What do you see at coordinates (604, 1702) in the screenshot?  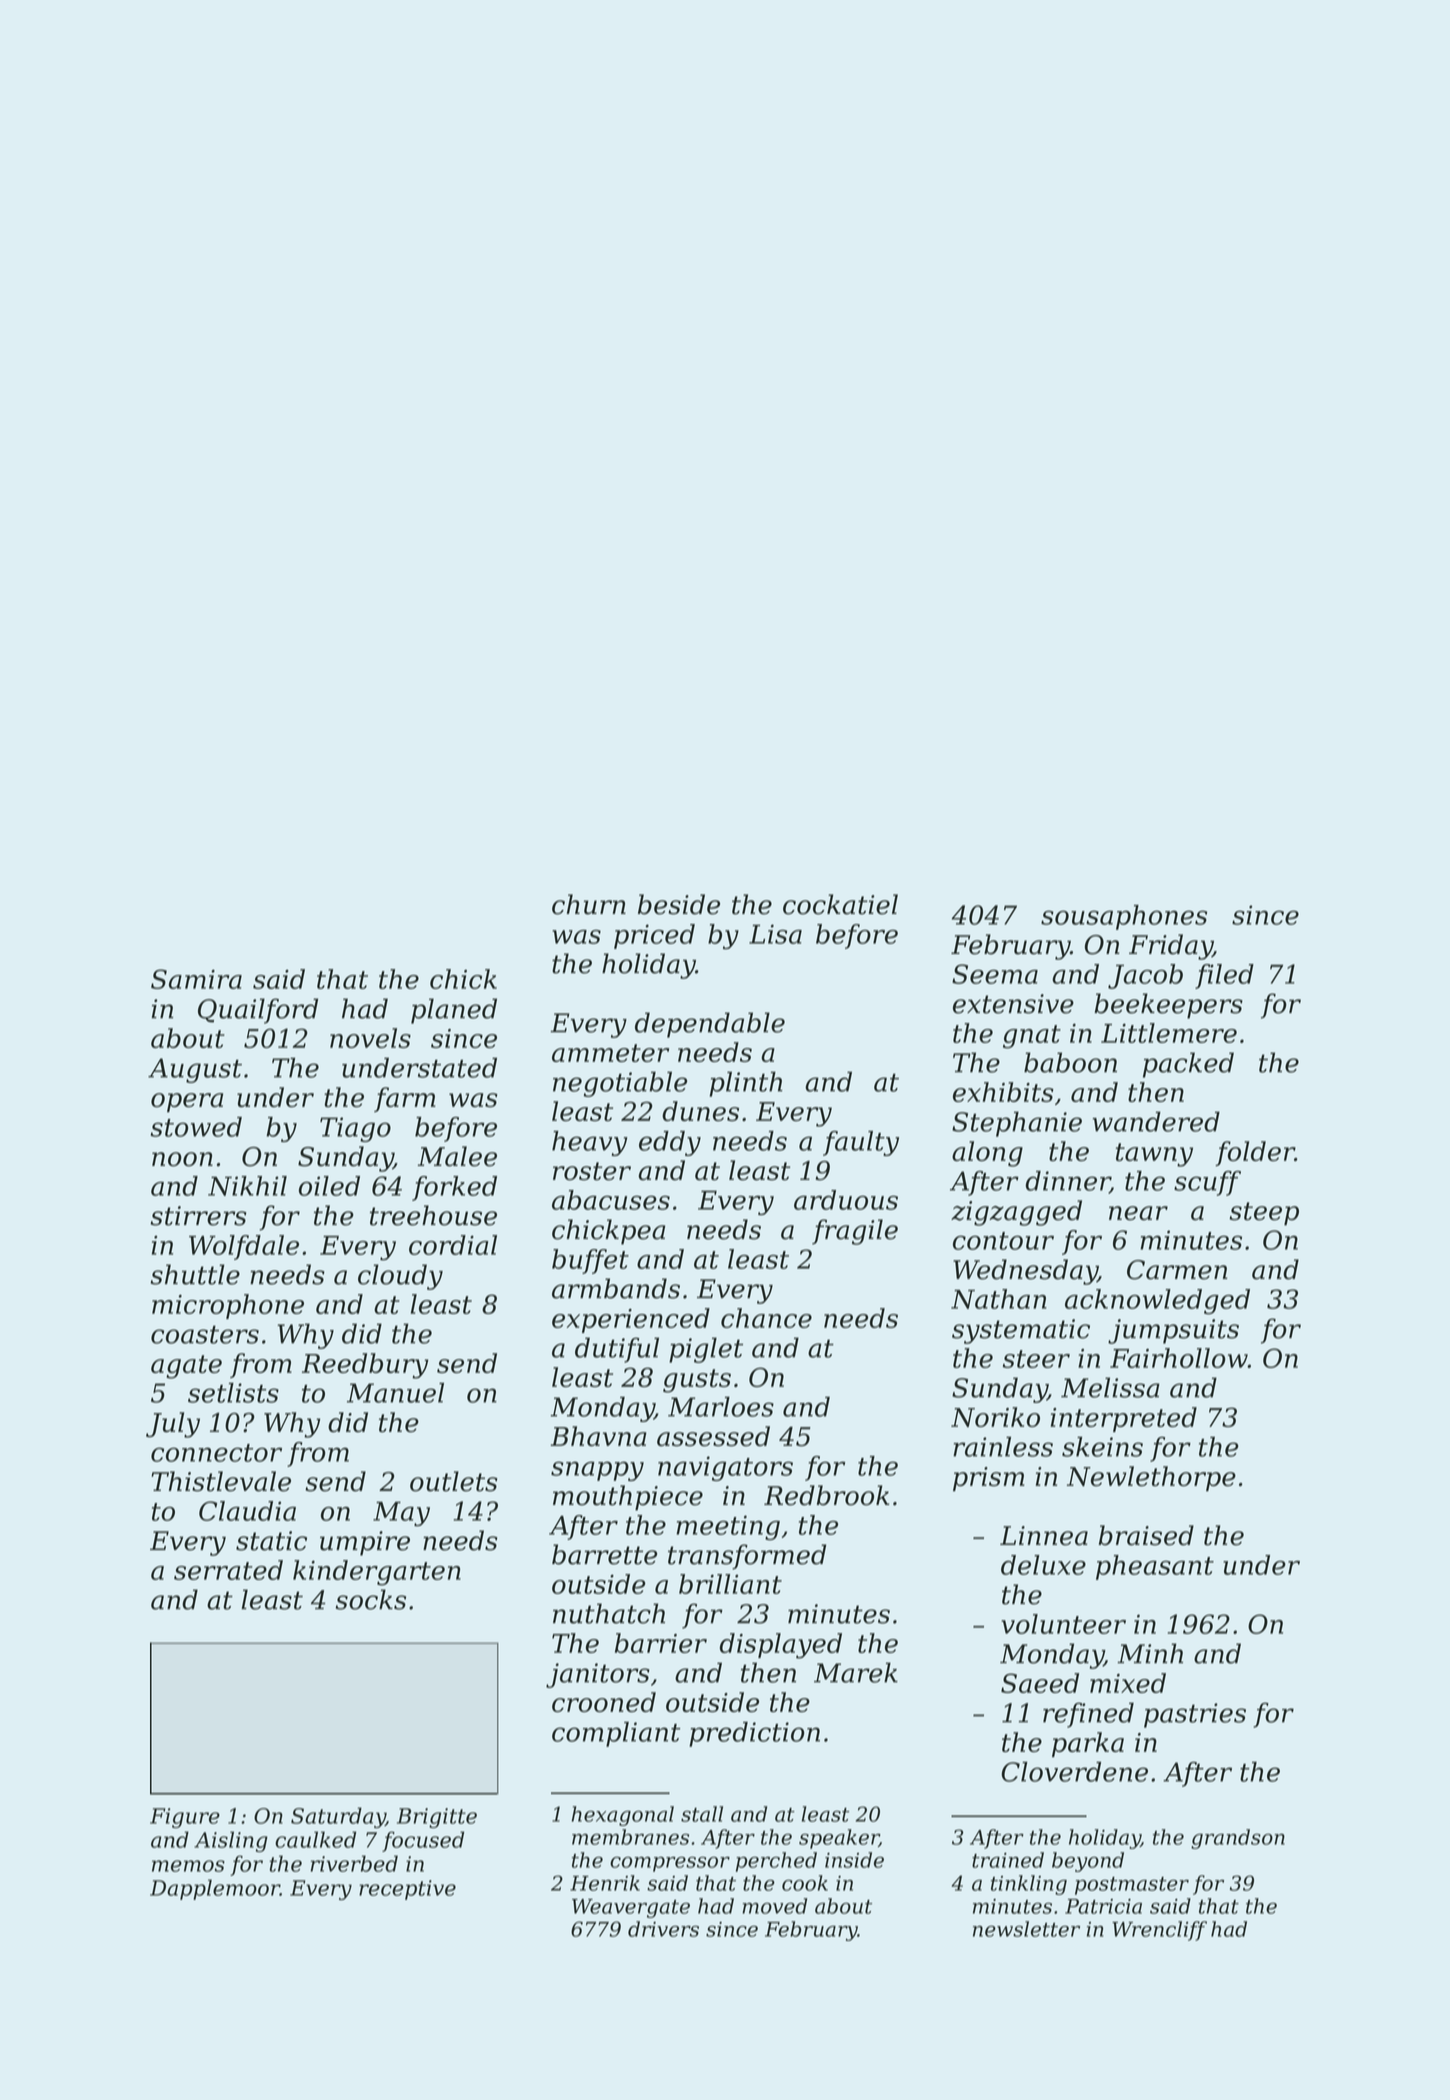 I see `crooned` at bounding box center [604, 1702].
